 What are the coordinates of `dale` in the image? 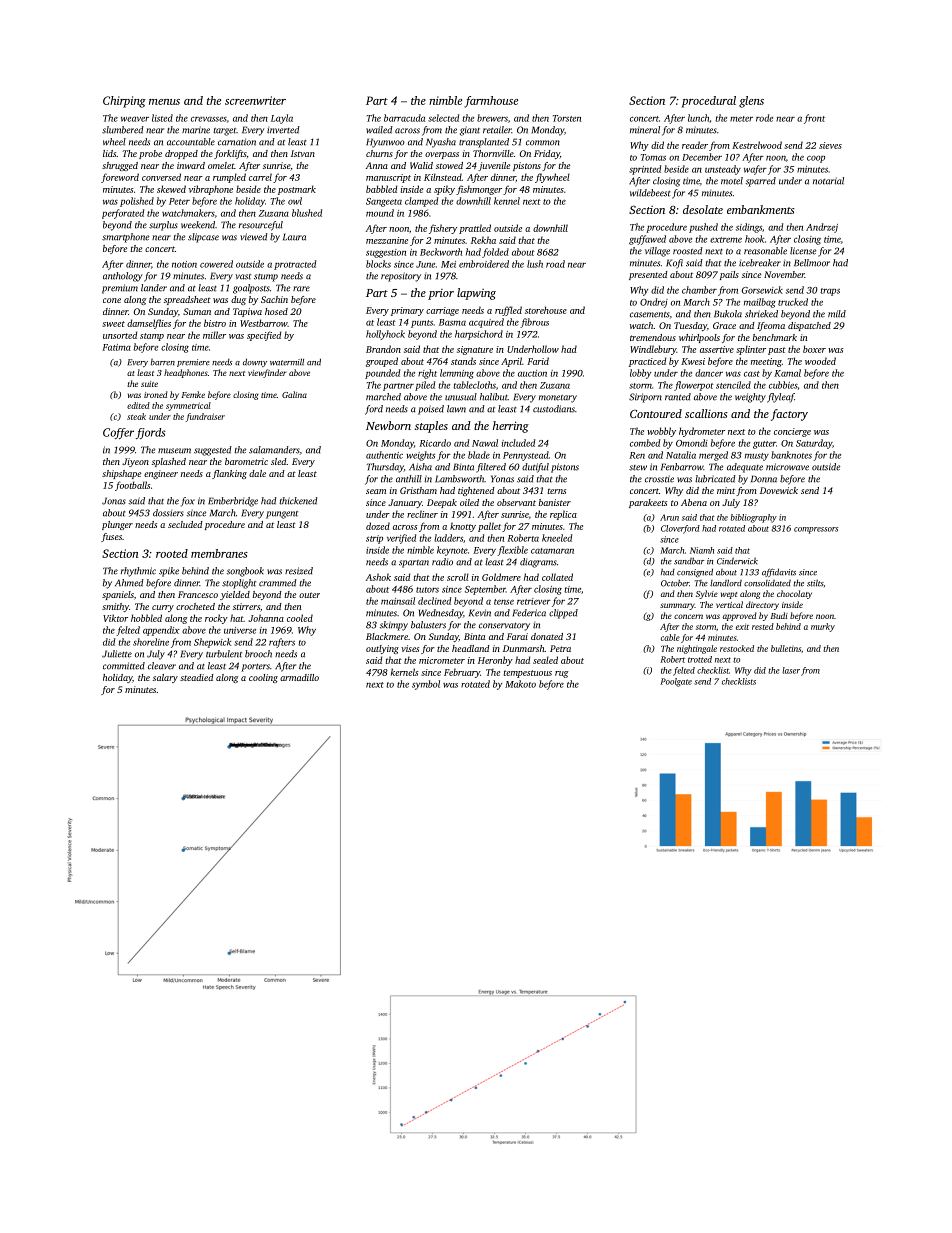 It's located at (257, 473).
